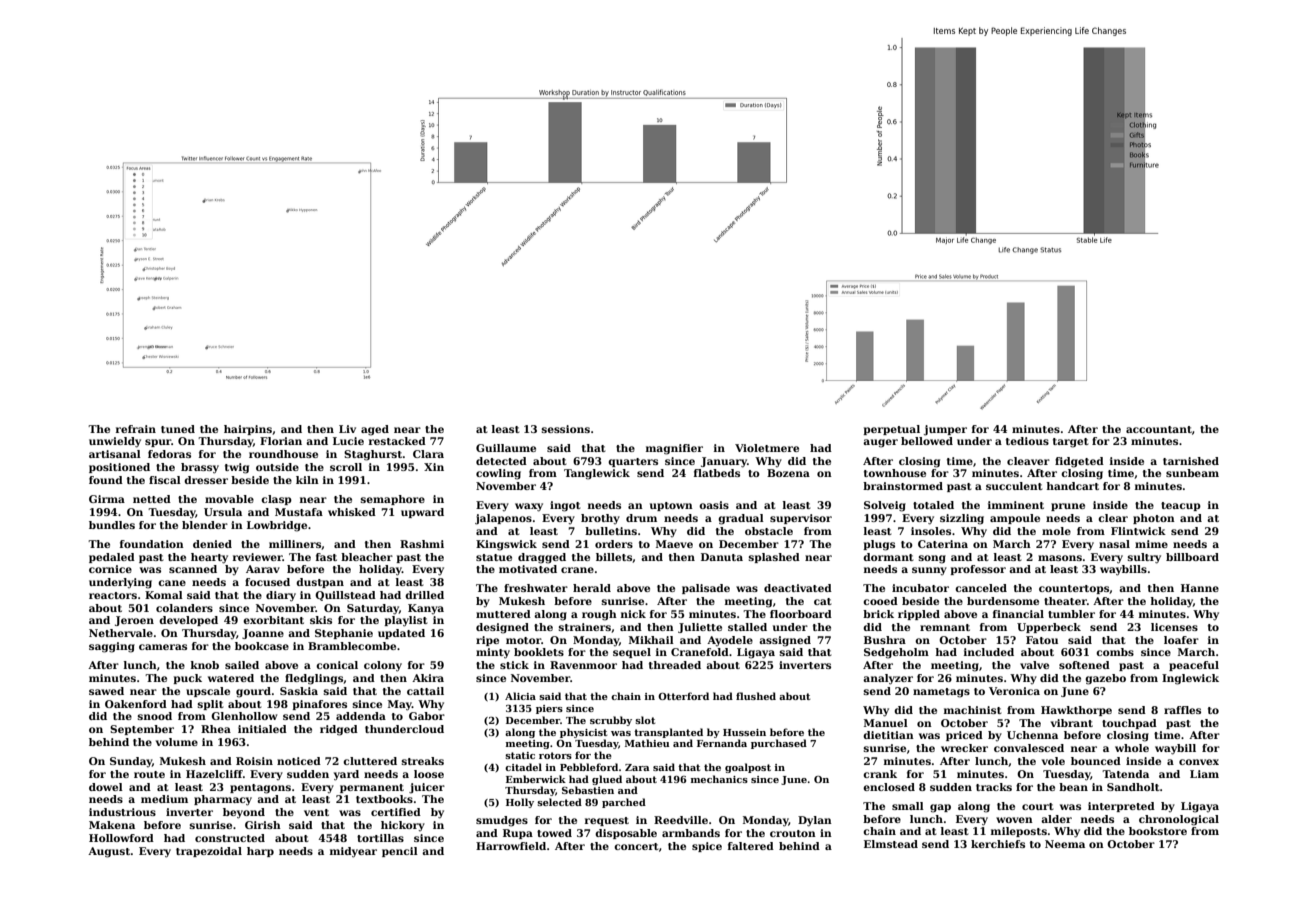 The height and width of the document is (924, 1308). I want to click on concert, so click(636, 846).
